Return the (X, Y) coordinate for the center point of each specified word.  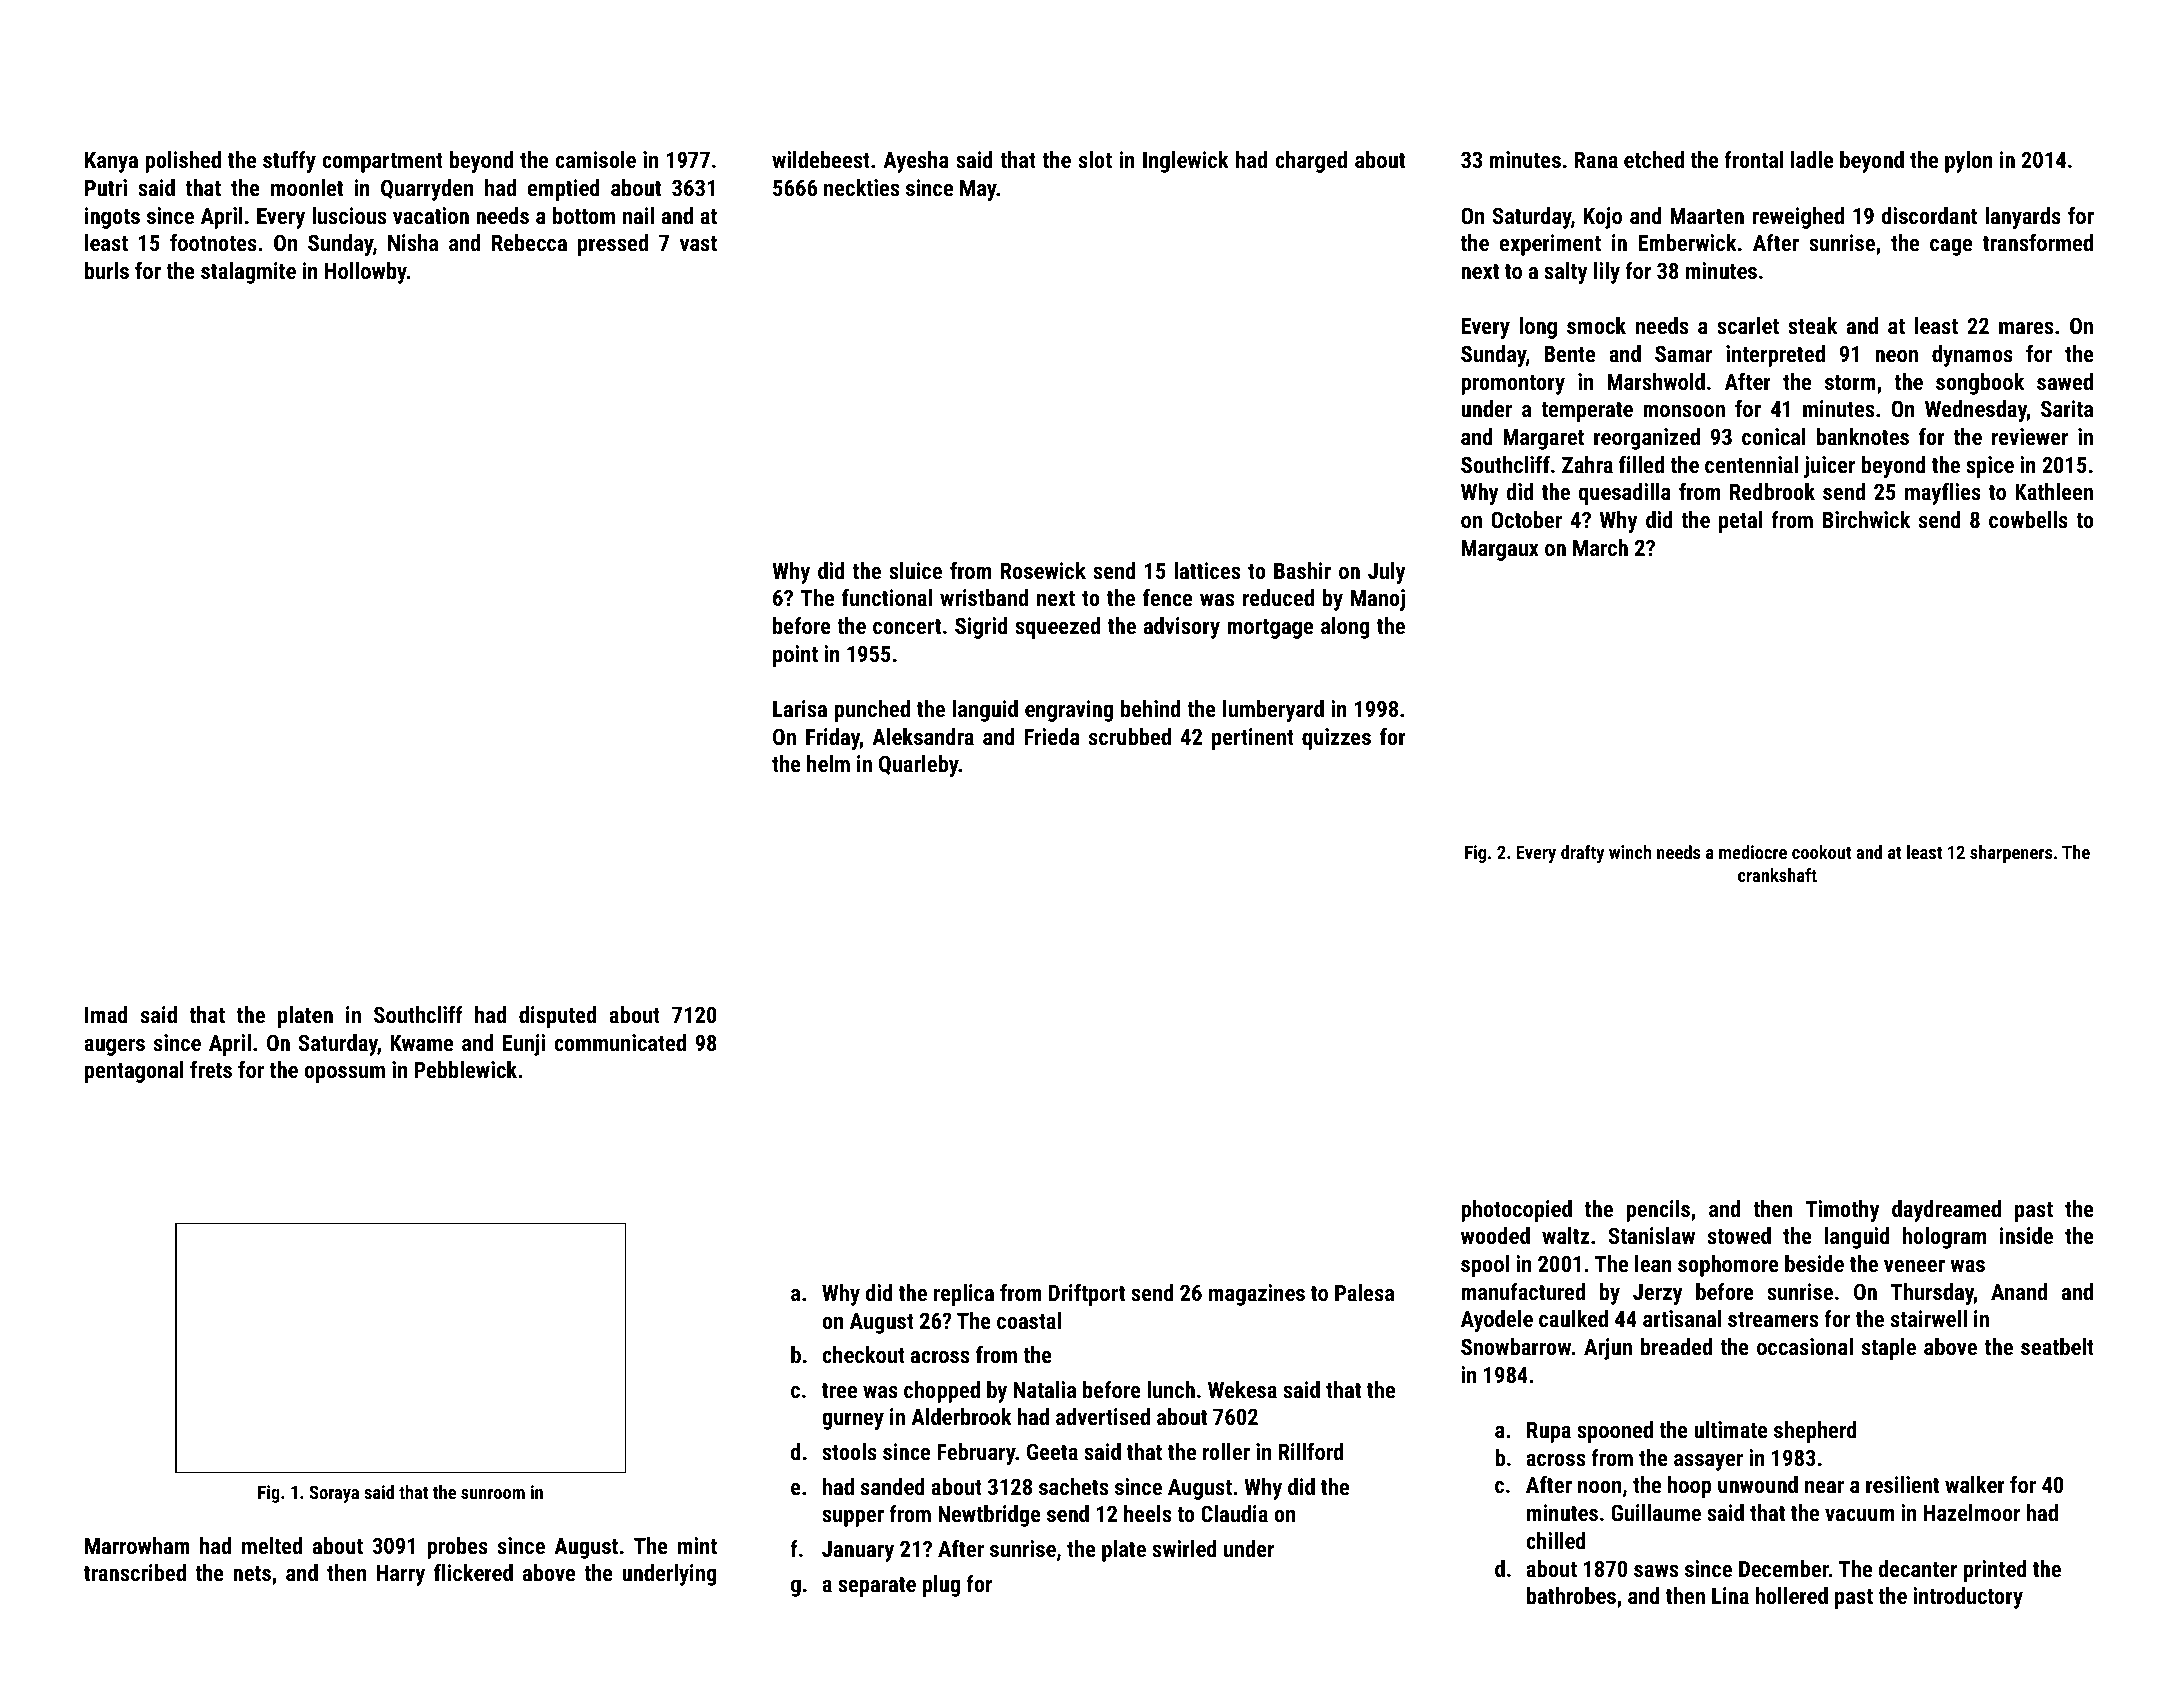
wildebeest (821, 159)
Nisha (413, 242)
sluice (915, 570)
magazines (1257, 1295)
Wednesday (1976, 411)
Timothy (1843, 1211)
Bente (1569, 354)
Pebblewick (465, 1069)
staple (1889, 1349)
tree (839, 1390)
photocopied (1516, 1211)
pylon (1969, 162)
